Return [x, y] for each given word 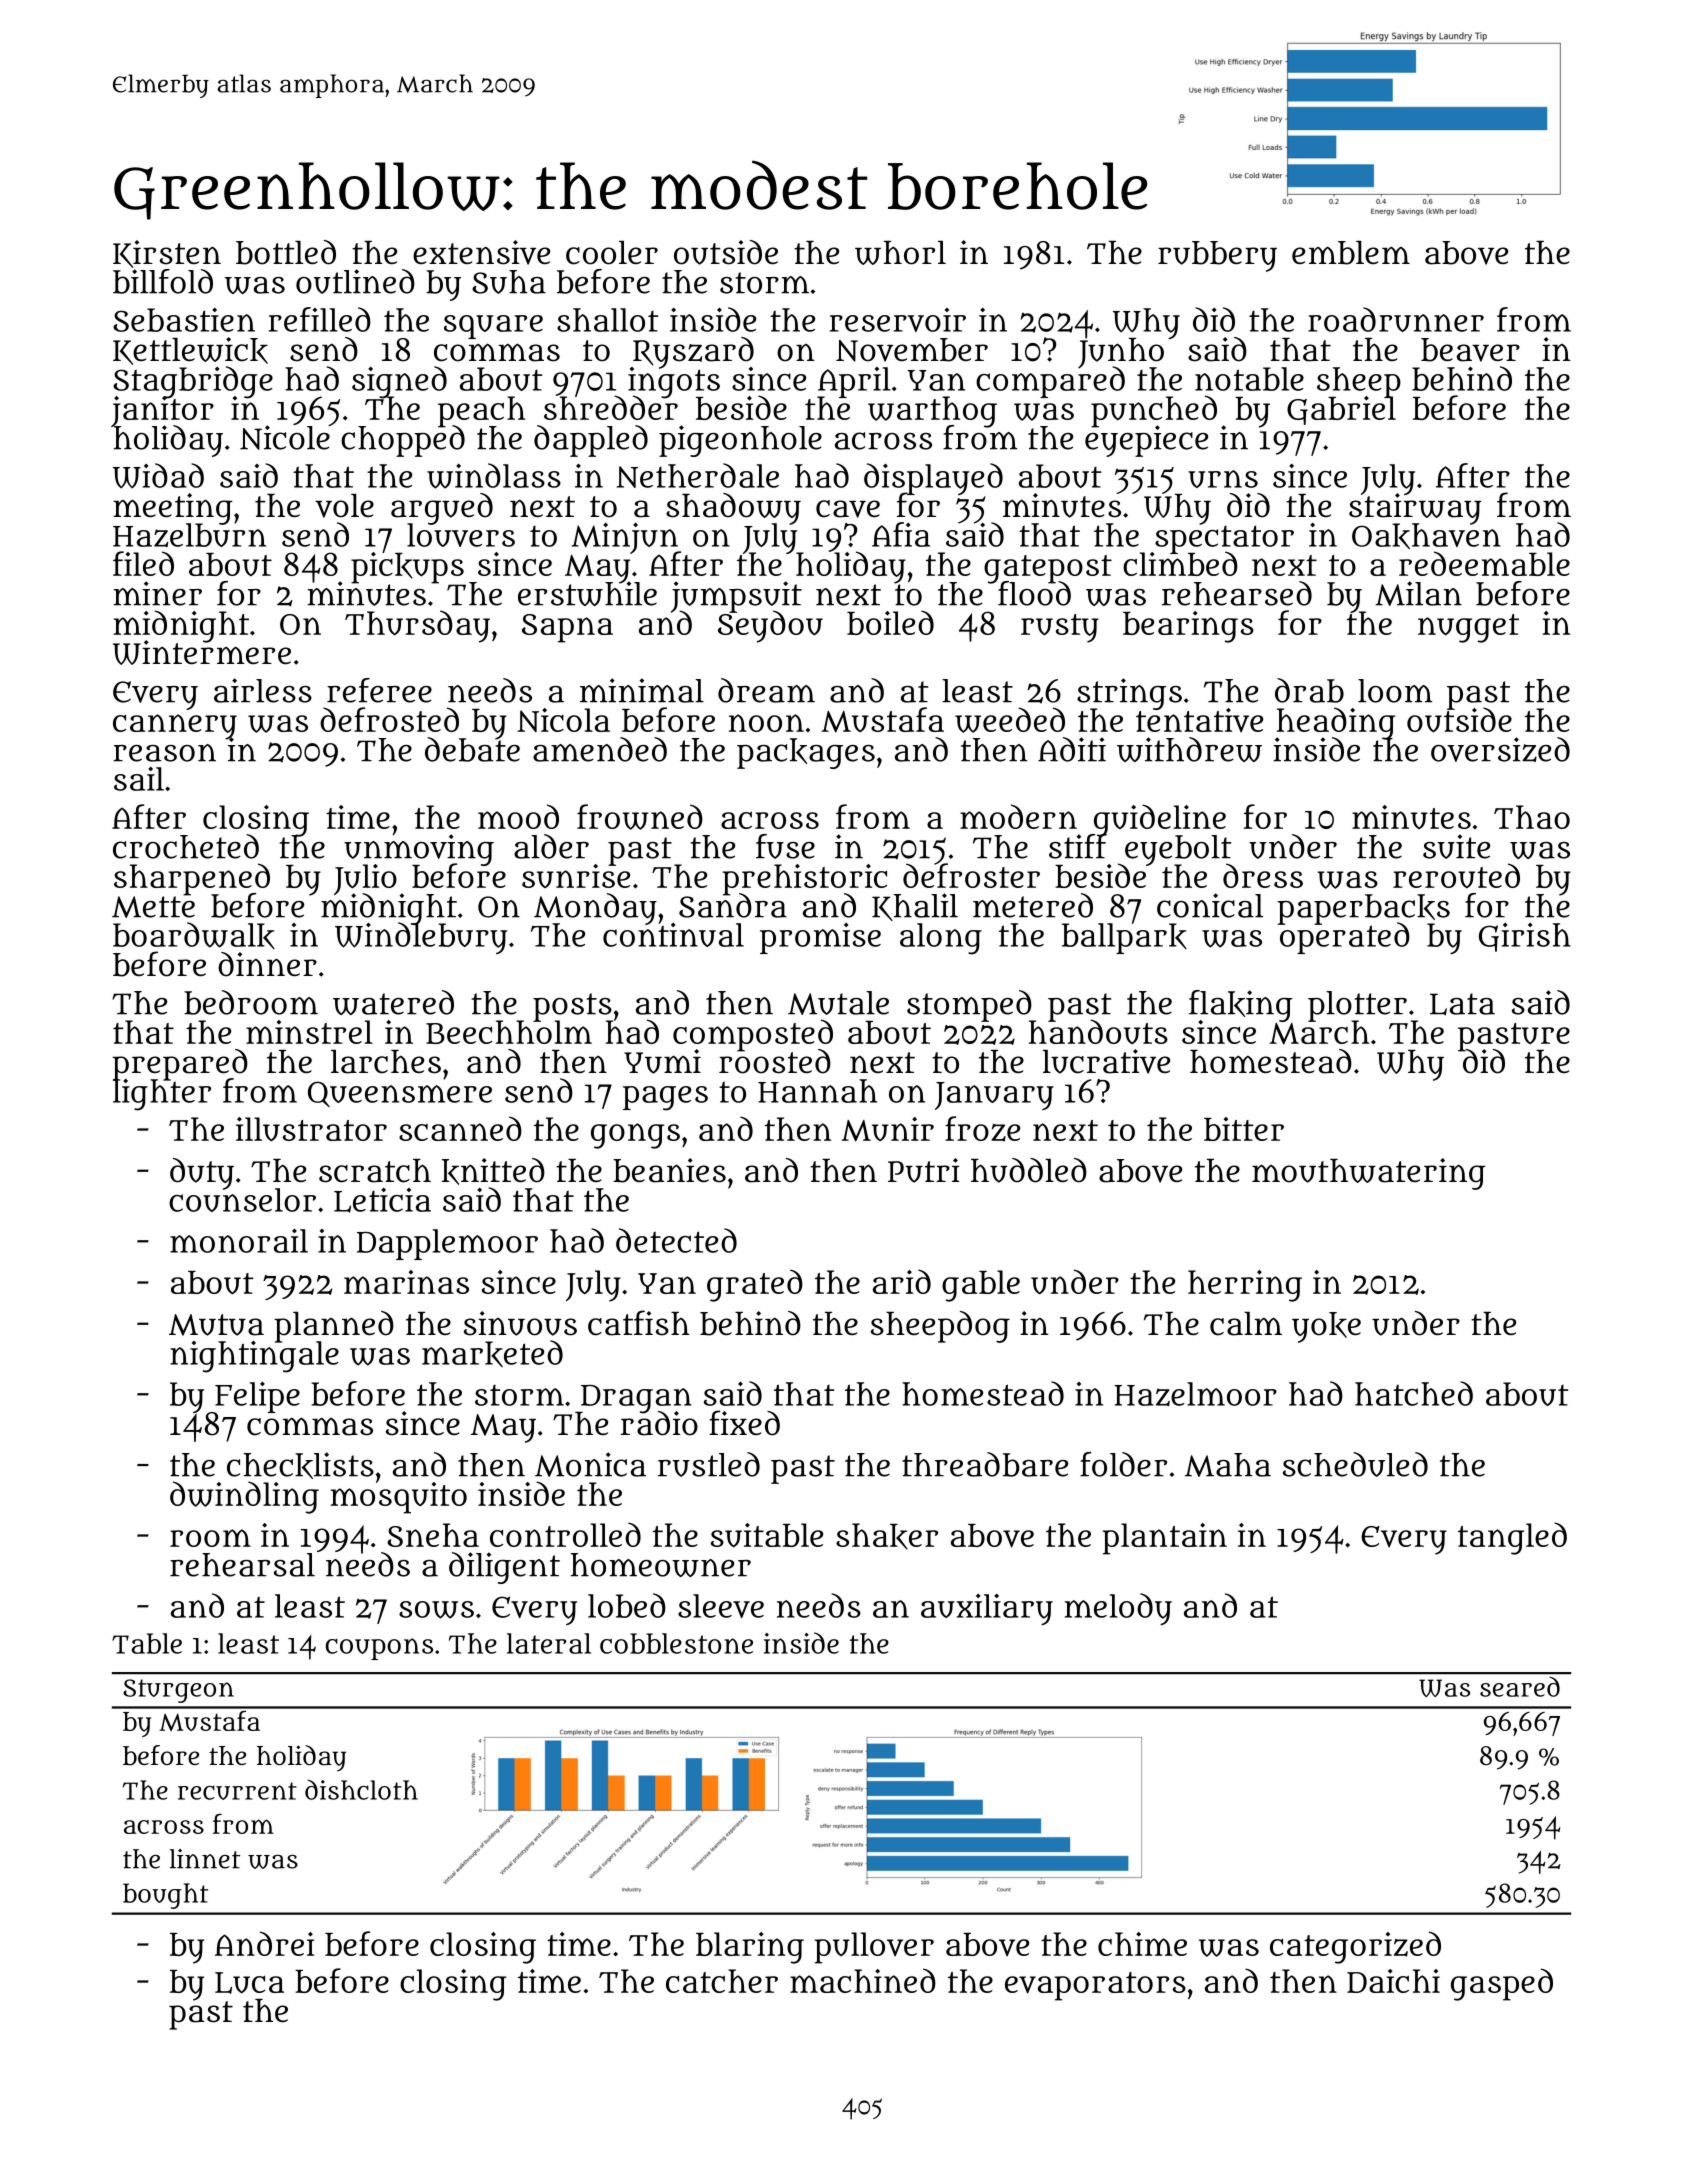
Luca [249, 1983]
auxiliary [987, 1609]
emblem [1351, 253]
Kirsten [167, 254]
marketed [492, 1353]
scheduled [1355, 1464]
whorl [900, 253]
